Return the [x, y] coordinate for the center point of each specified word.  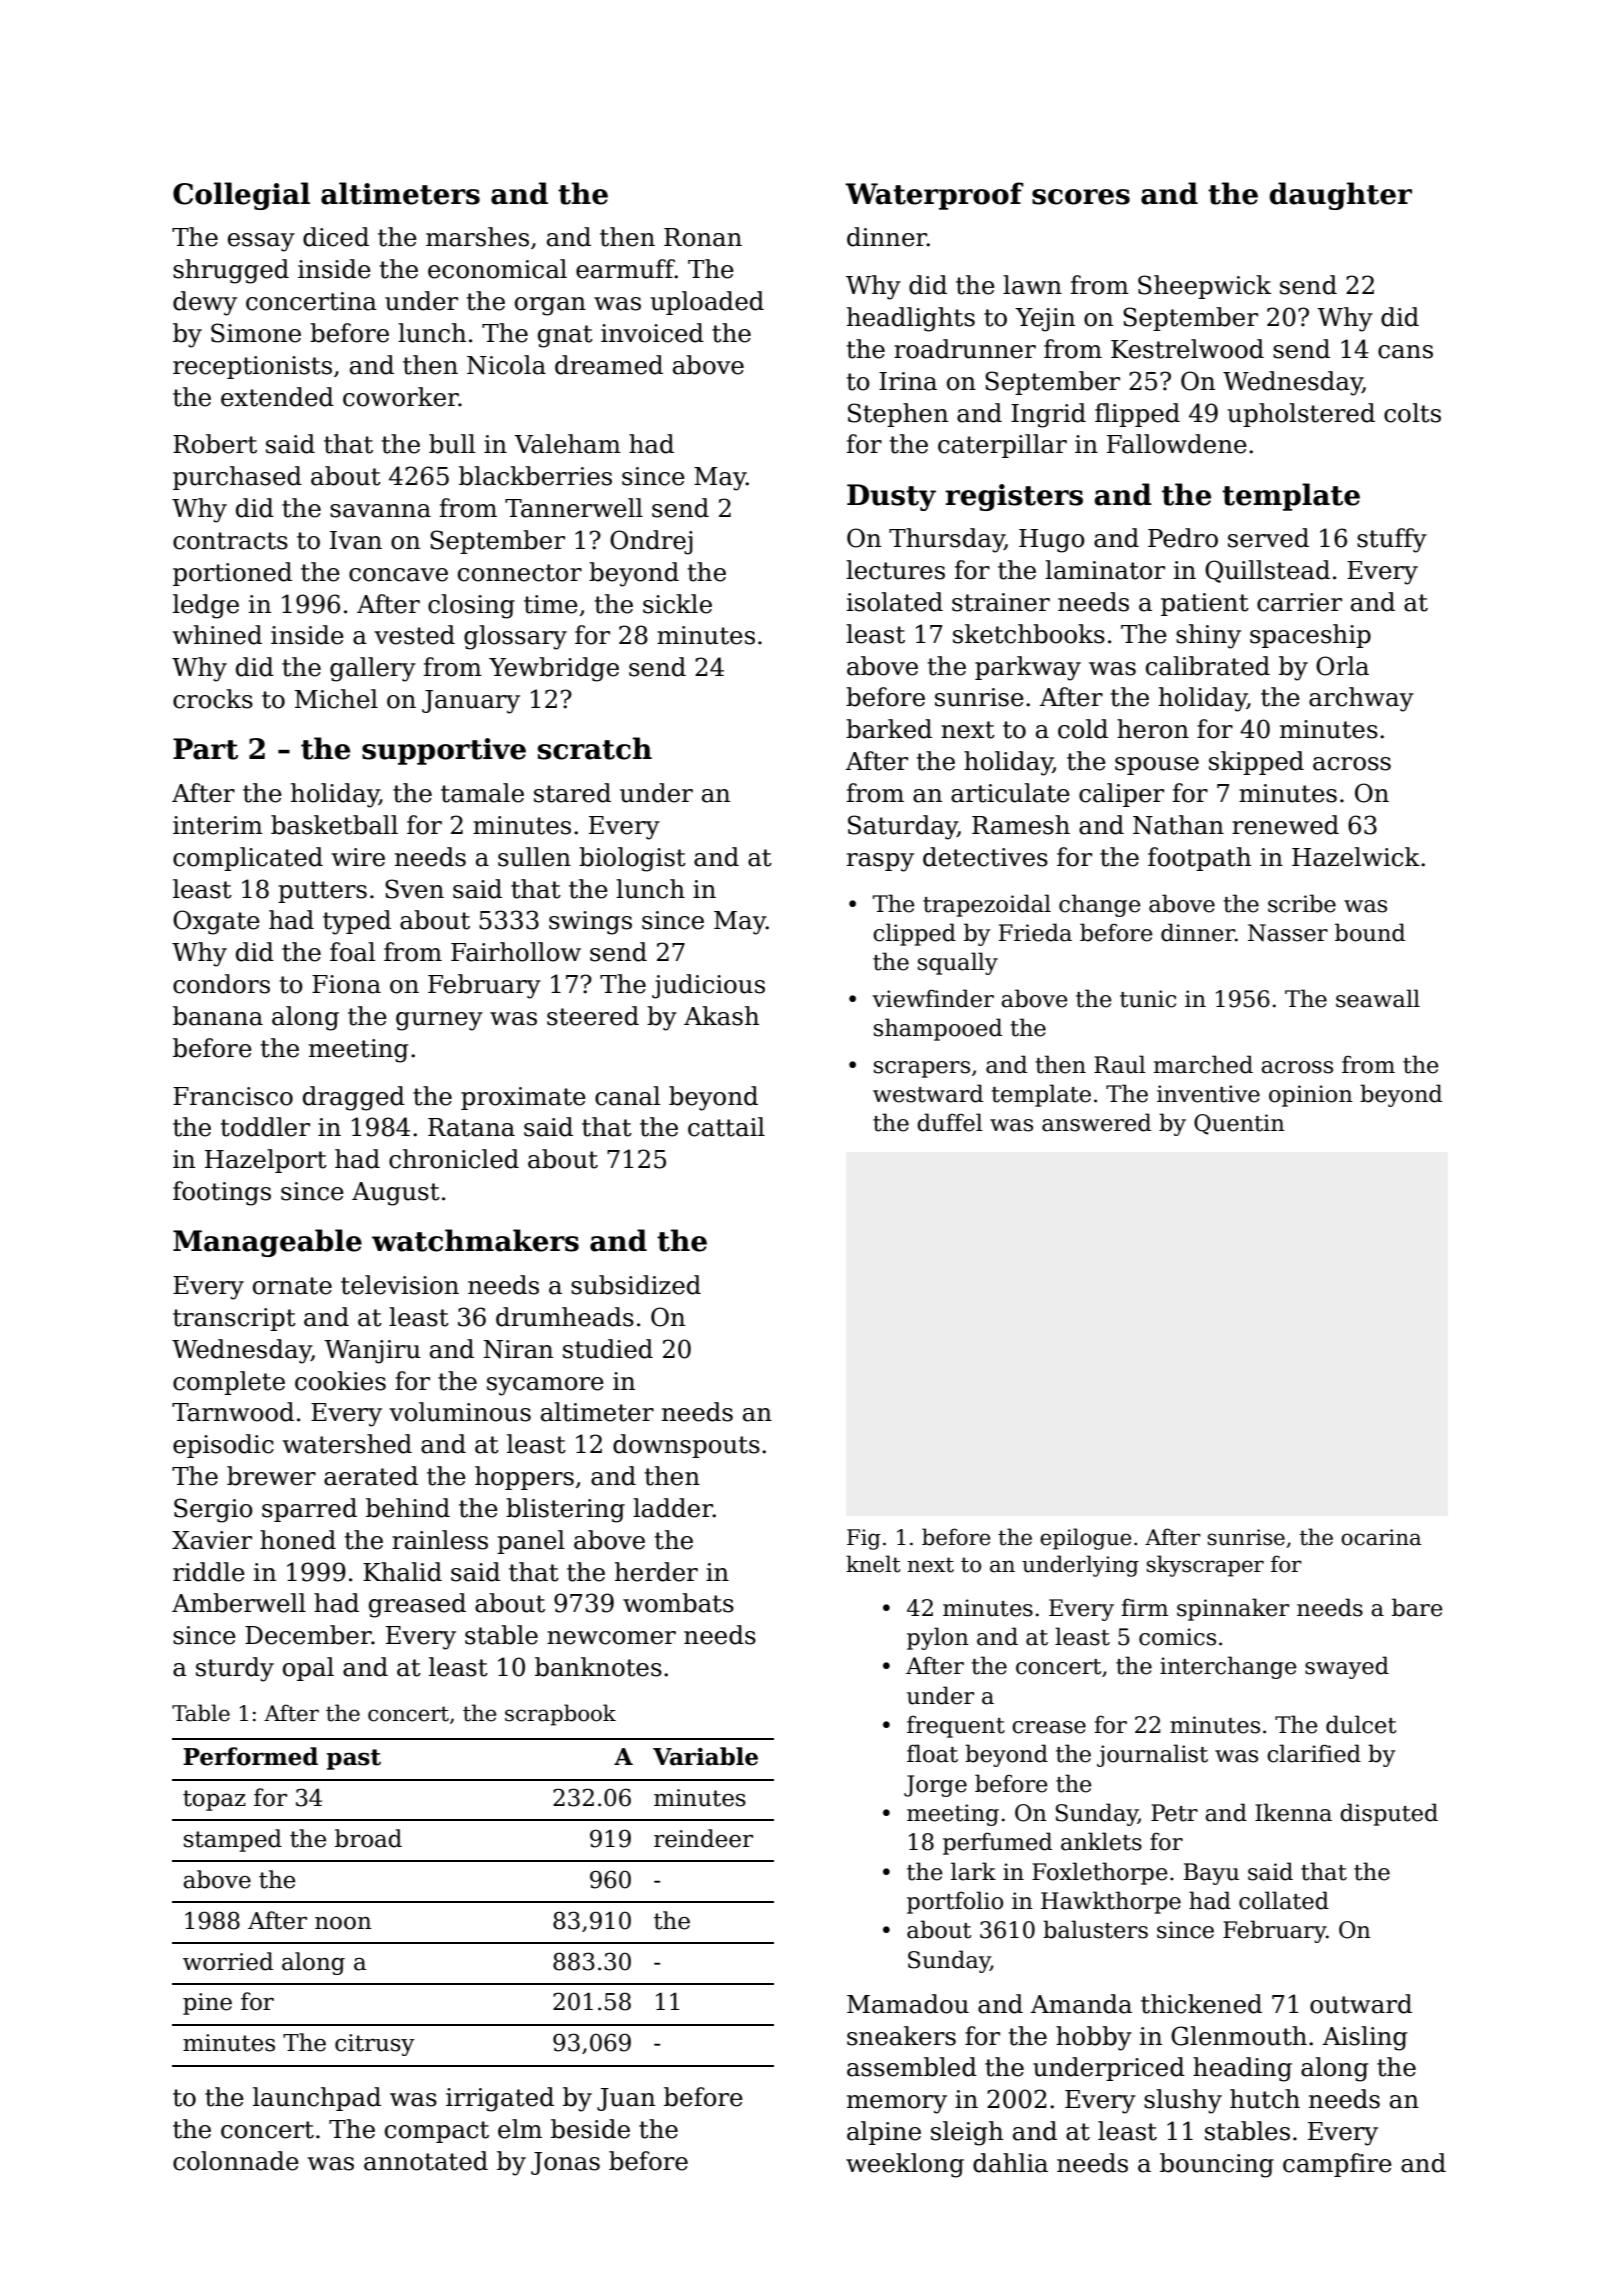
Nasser [1288, 933]
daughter [1340, 196]
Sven [414, 889]
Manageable [267, 1243]
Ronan [703, 237]
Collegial [241, 196]
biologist [632, 859]
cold [1083, 729]
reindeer [703, 1838]
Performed [250, 1756]
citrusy [375, 2045]
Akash [721, 1016]
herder [656, 1572]
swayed [1347, 1667]
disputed [1389, 1814]
